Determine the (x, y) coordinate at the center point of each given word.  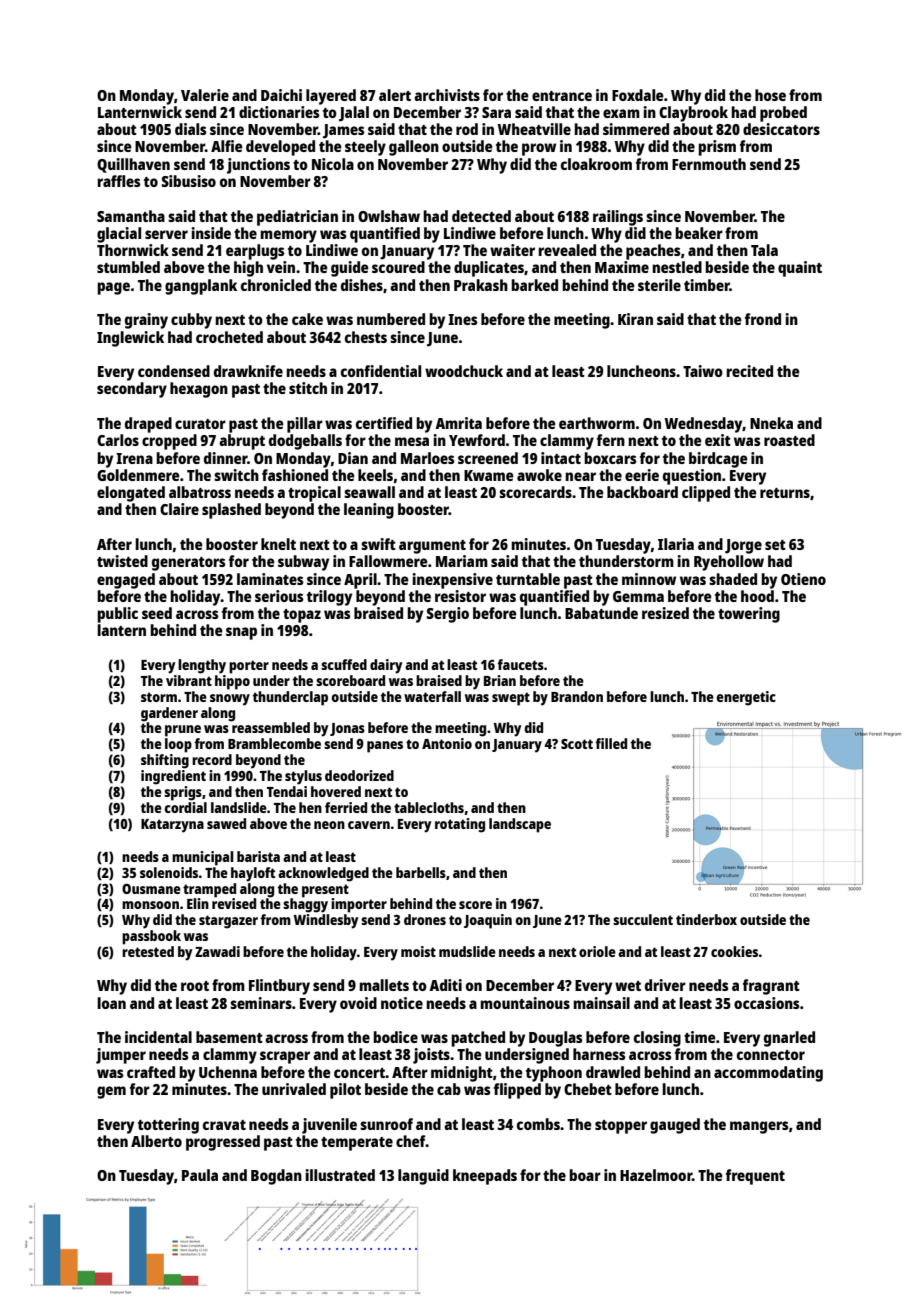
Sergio (447, 615)
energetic (746, 698)
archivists (447, 95)
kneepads (485, 1177)
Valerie (205, 95)
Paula (200, 1175)
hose (770, 95)
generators (189, 564)
